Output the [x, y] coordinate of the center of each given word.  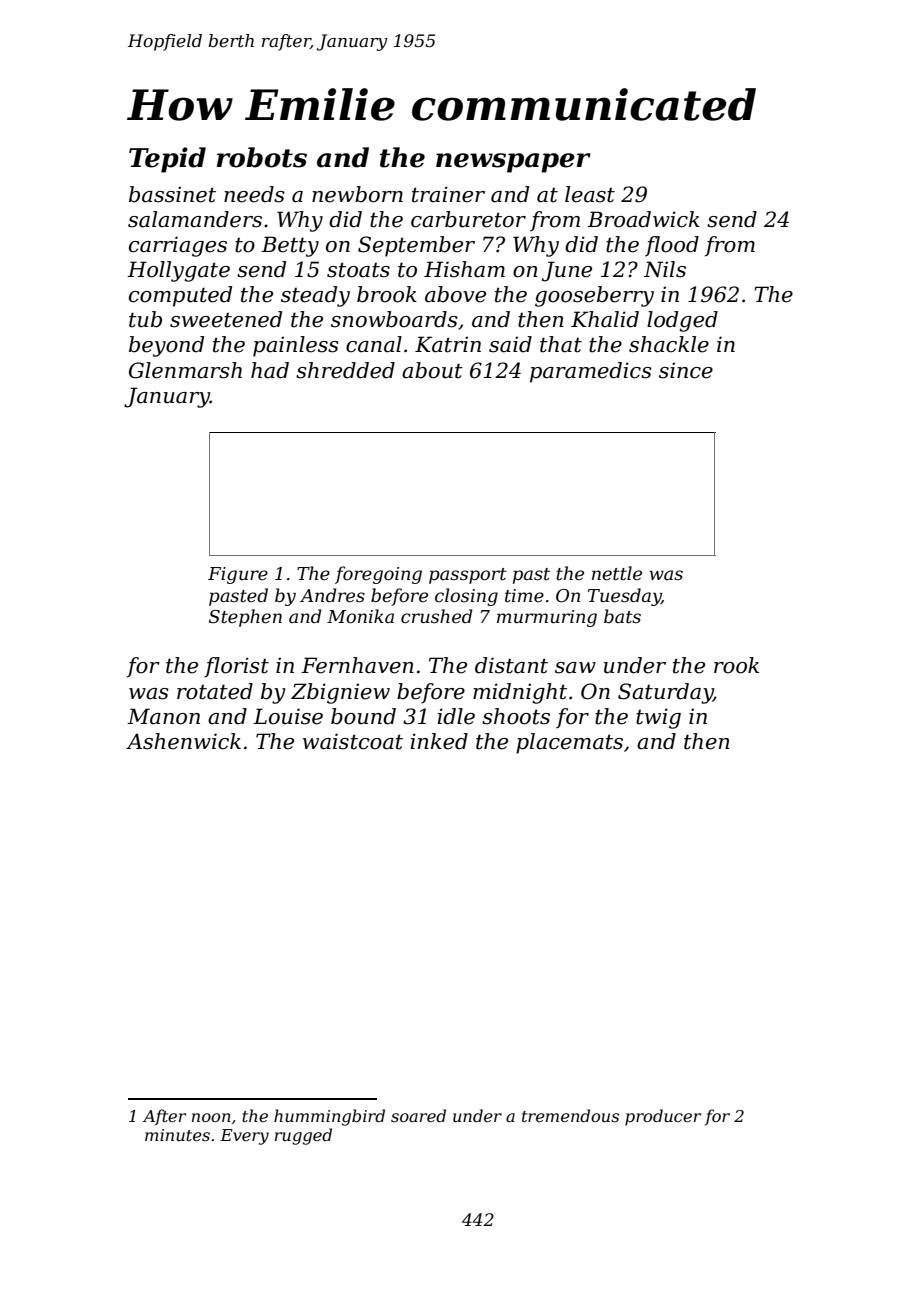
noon [211, 1117]
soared [418, 1115]
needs [254, 194]
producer [663, 1117]
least [590, 194]
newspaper [513, 163]
